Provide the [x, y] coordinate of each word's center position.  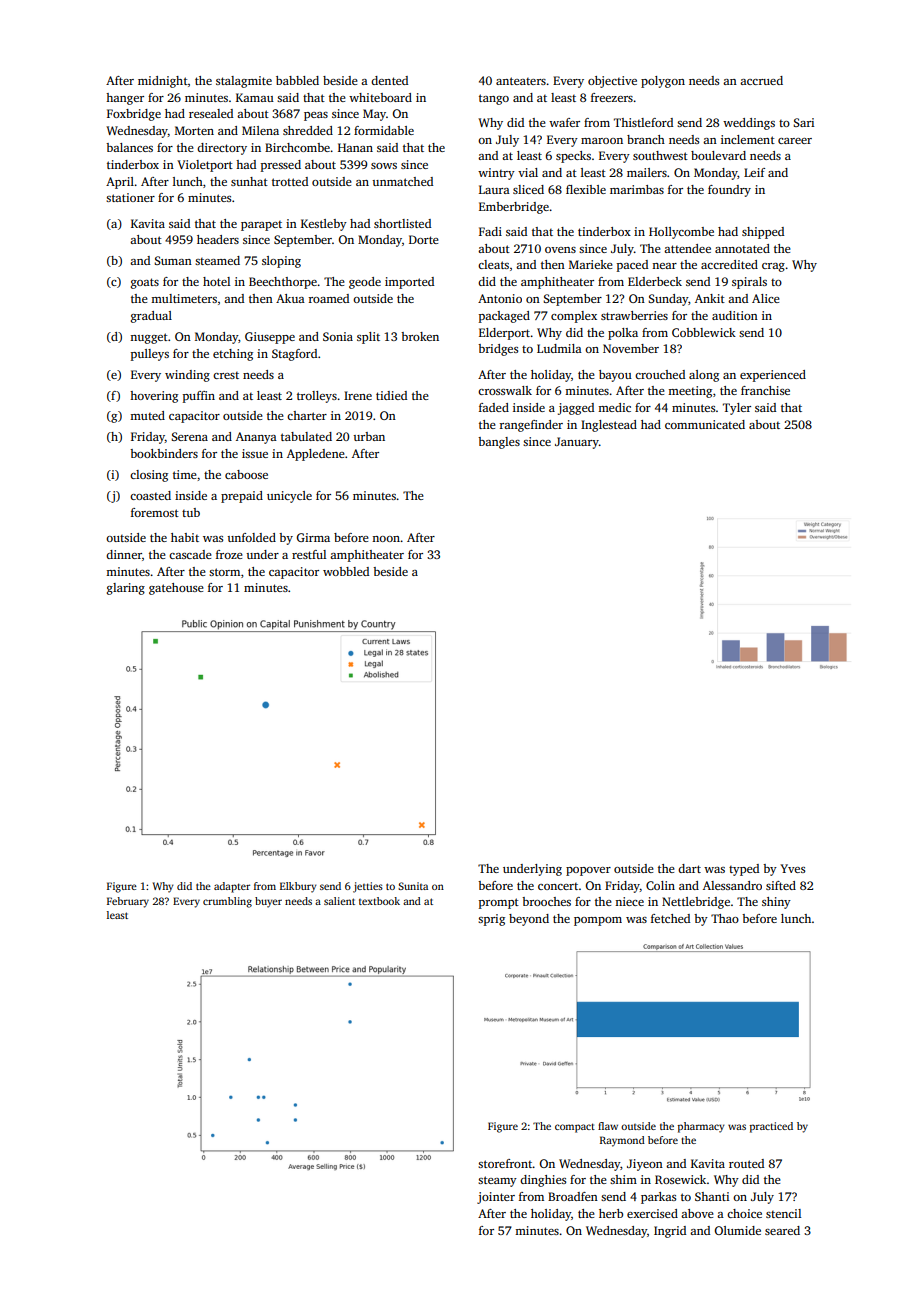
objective [612, 82]
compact [575, 1128]
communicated [705, 424]
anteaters [521, 81]
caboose [246, 474]
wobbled [346, 571]
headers [218, 239]
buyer [268, 902]
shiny [776, 903]
